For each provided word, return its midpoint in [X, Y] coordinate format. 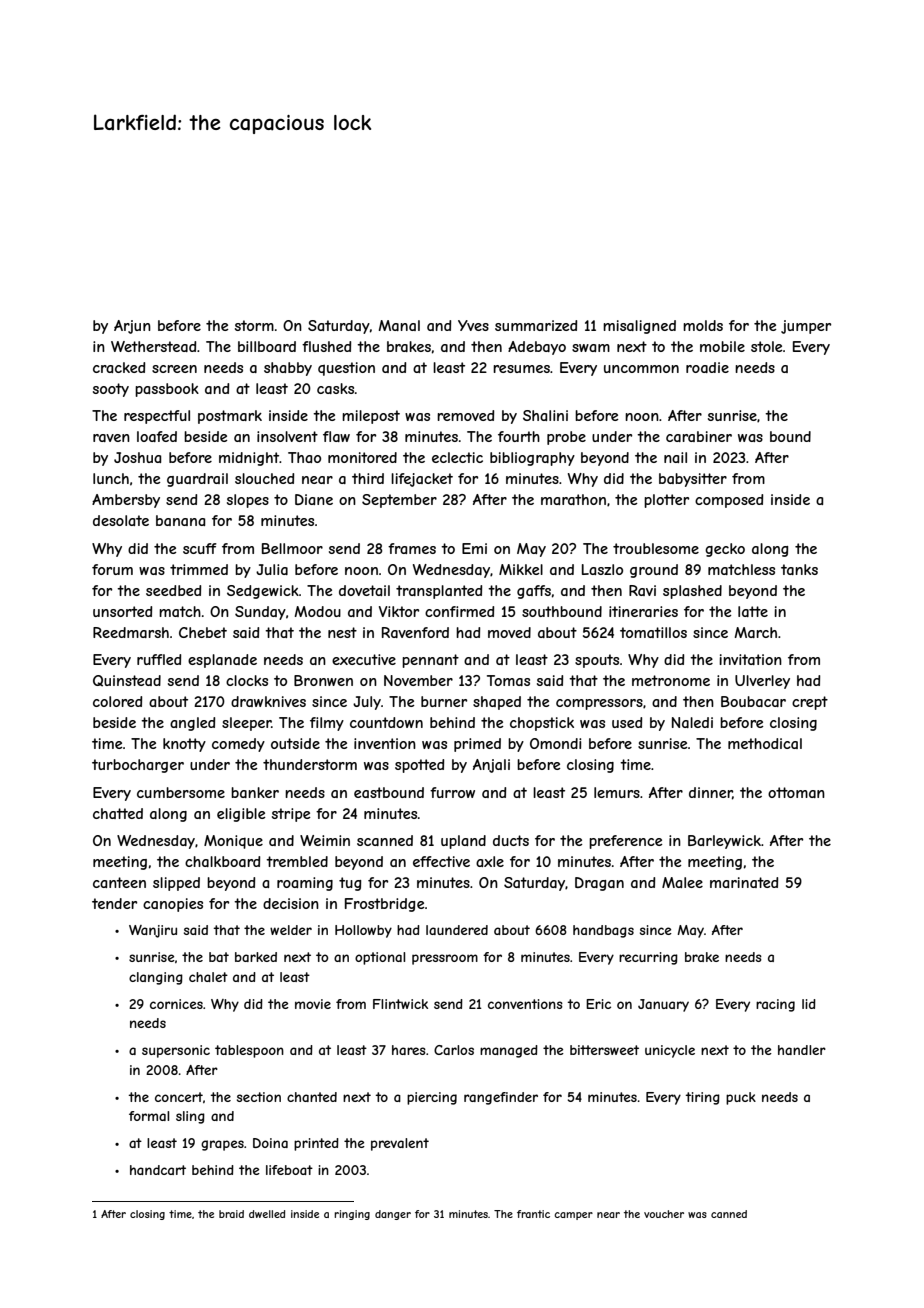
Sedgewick [263, 592]
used [627, 722]
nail [675, 457]
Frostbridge [385, 905]
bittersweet [604, 1050]
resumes [521, 369]
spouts [597, 661]
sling [190, 1117]
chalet [208, 977]
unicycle [670, 1051]
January [663, 1005]
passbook [167, 390]
